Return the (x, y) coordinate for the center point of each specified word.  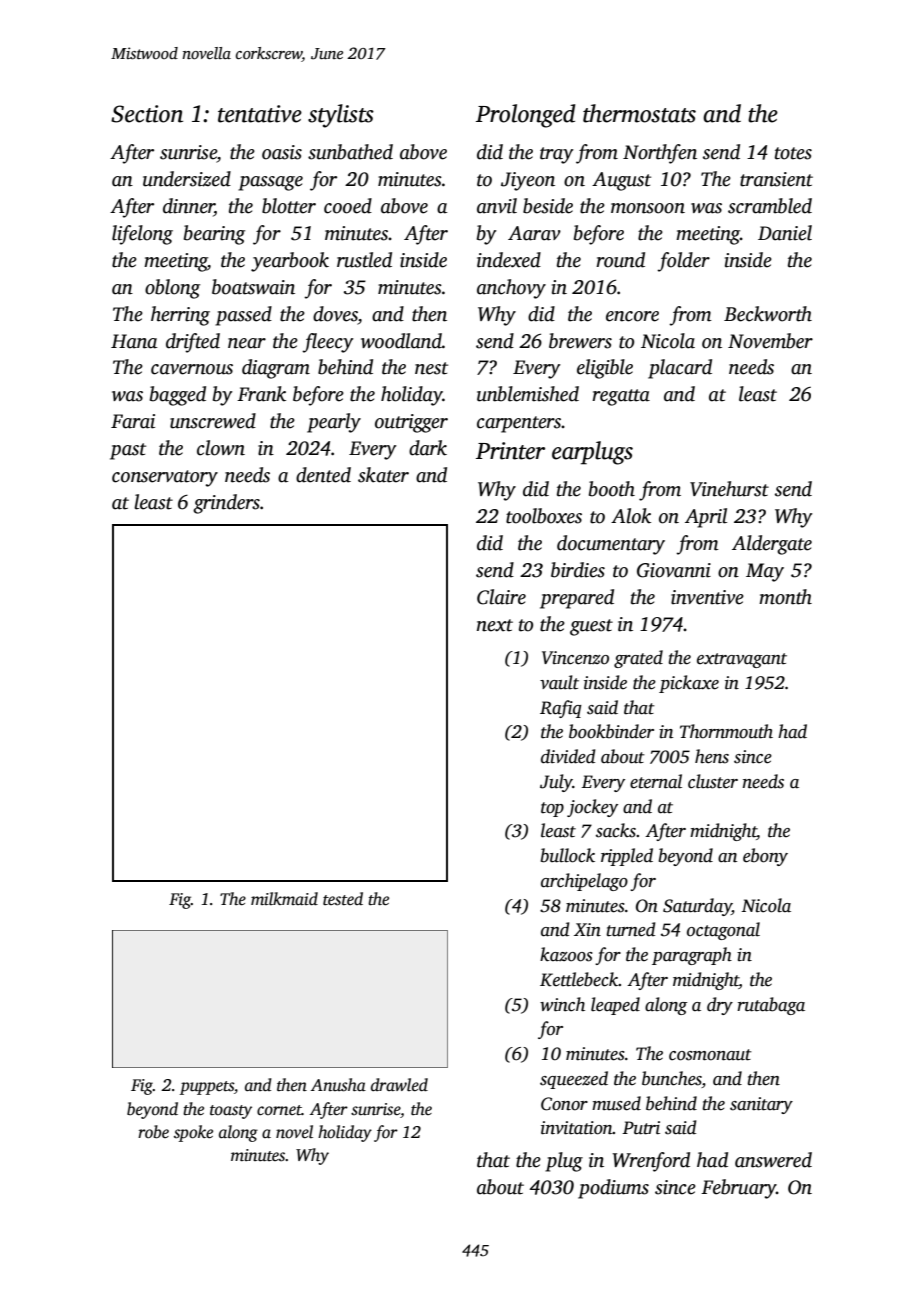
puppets (207, 1088)
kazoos (566, 954)
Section (147, 114)
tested (343, 899)
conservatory (165, 478)
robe (153, 1132)
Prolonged (525, 116)
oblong (172, 289)
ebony (765, 857)
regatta (621, 397)
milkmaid (284, 899)
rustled (364, 260)
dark (428, 448)
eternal (656, 781)
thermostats (639, 113)
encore (632, 316)
